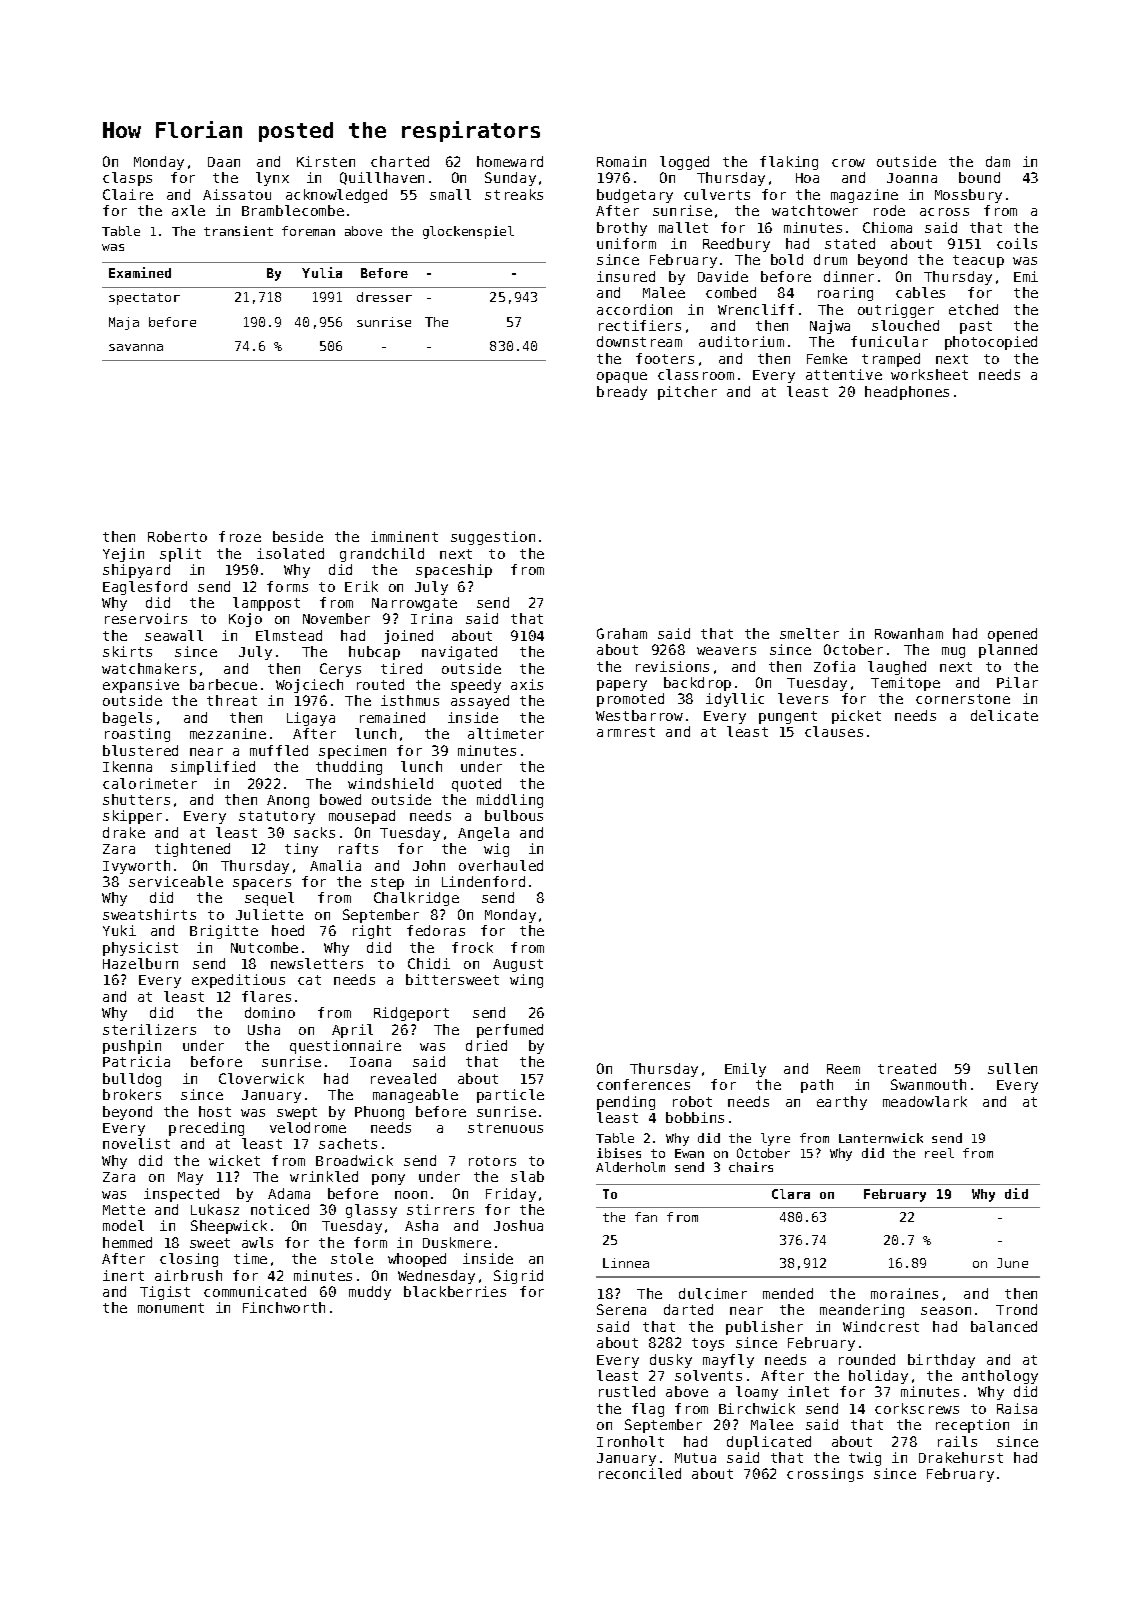 The width and height of the page is (1142, 1615). Describe the element at coordinates (621, 161) in the page. I see `Romain` at that location.
